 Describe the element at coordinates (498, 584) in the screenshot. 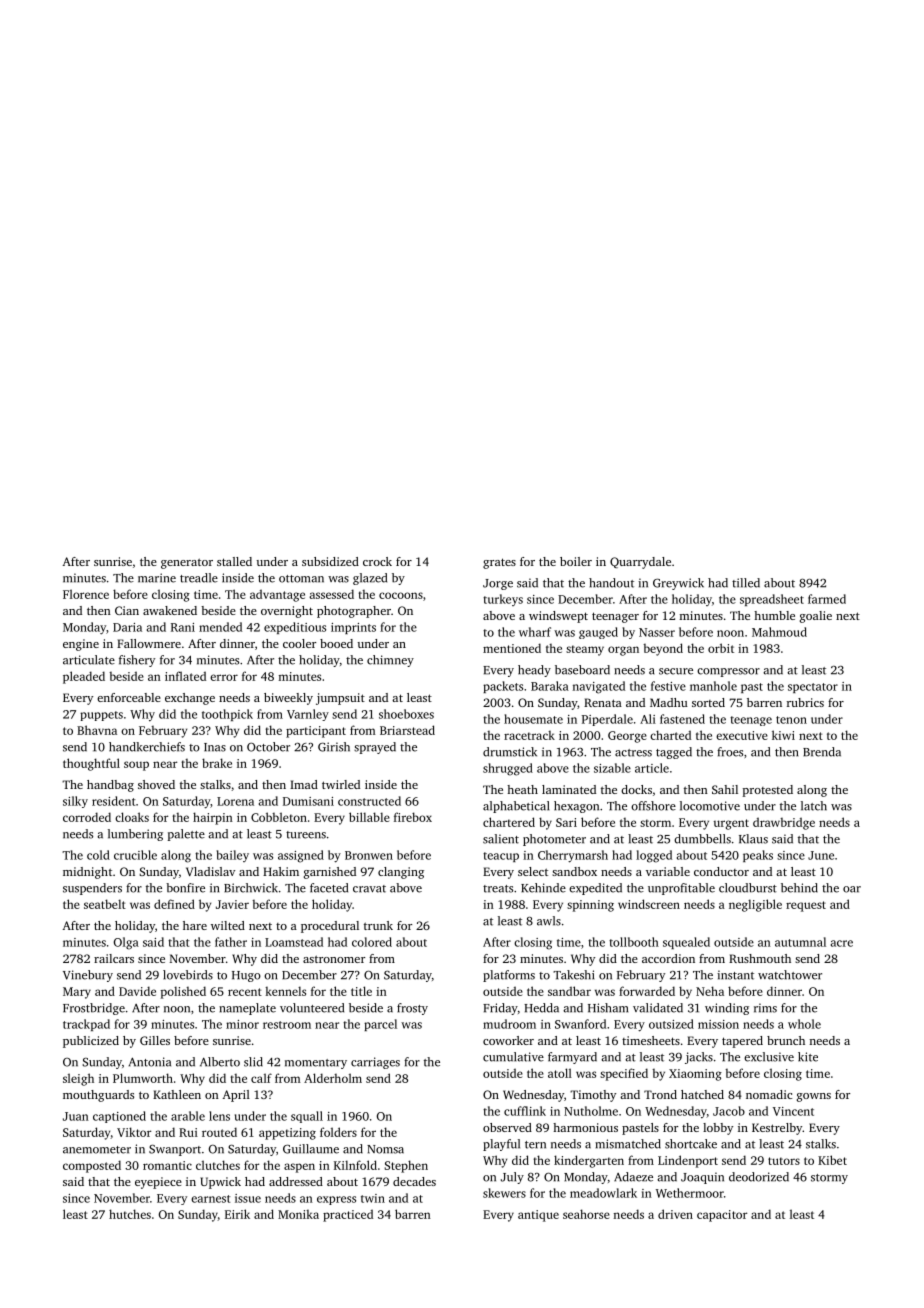

I see `Jorge` at that location.
